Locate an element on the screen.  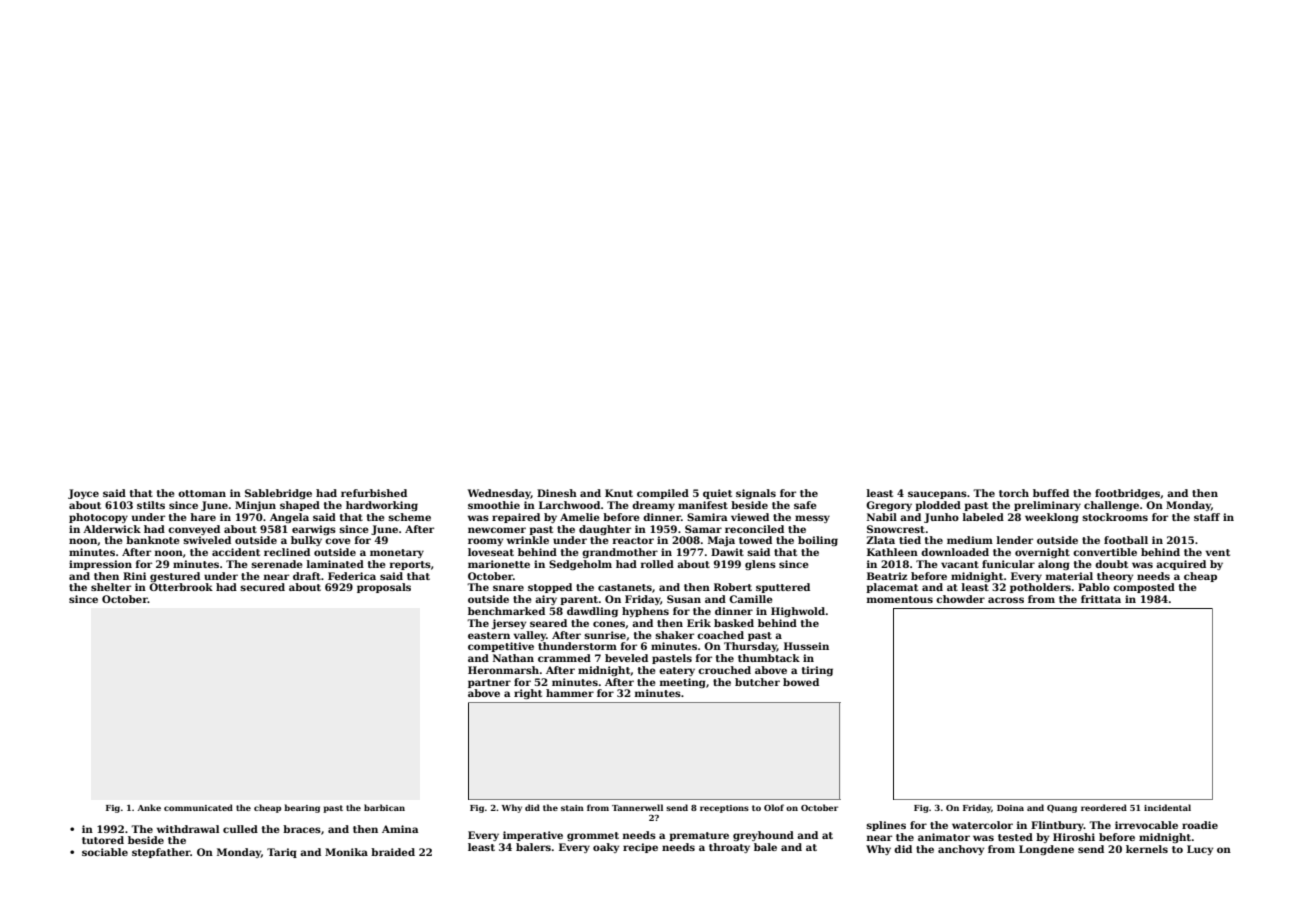
Highwold is located at coordinates (798, 612).
